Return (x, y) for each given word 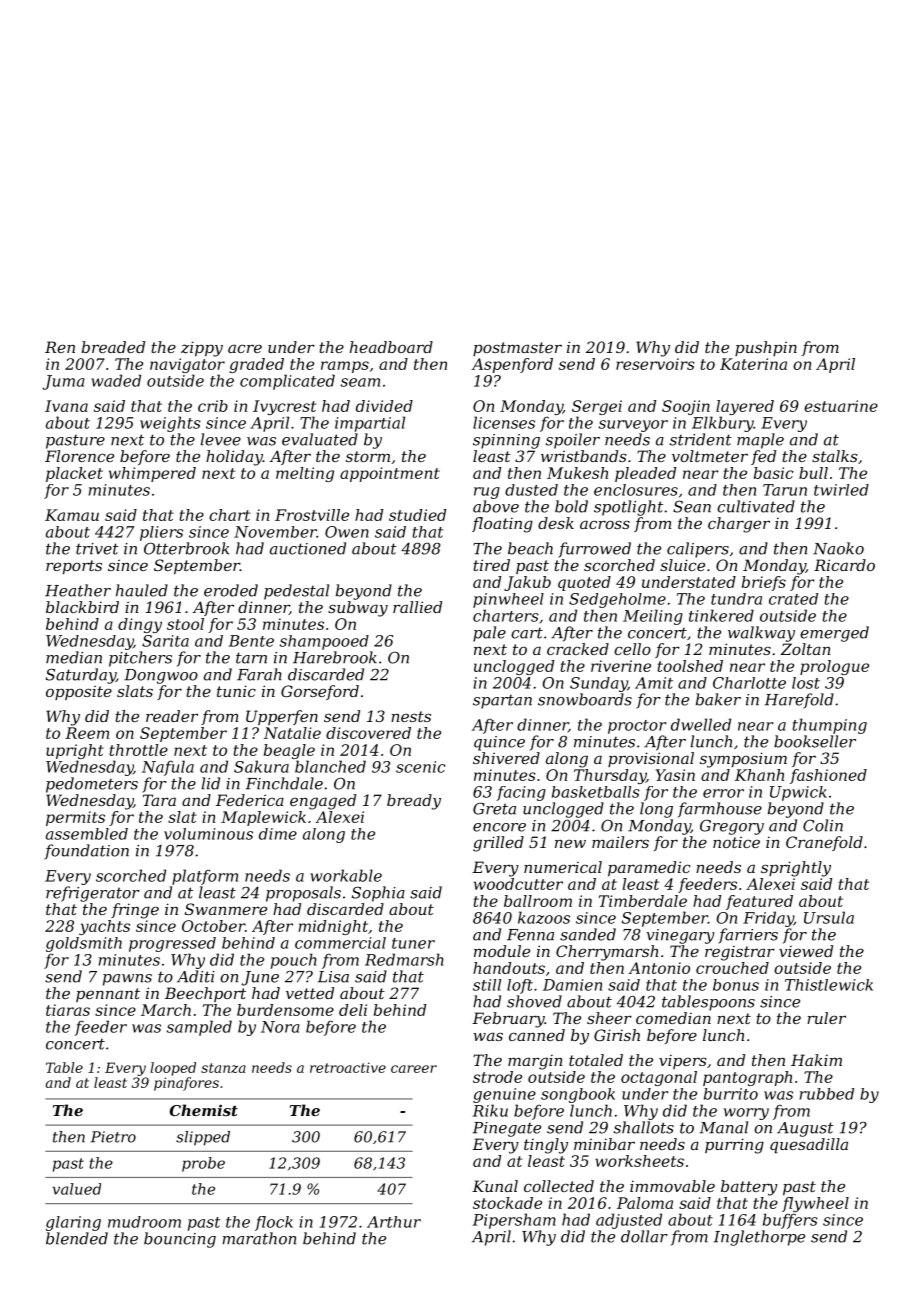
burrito (731, 1094)
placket (74, 474)
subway (358, 609)
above (496, 506)
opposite (79, 692)
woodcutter (518, 884)
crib (213, 406)
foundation (86, 852)
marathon (259, 1238)
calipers (698, 550)
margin (535, 1062)
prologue (834, 667)
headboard (391, 347)
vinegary (680, 936)
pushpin (766, 348)
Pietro (113, 1137)
